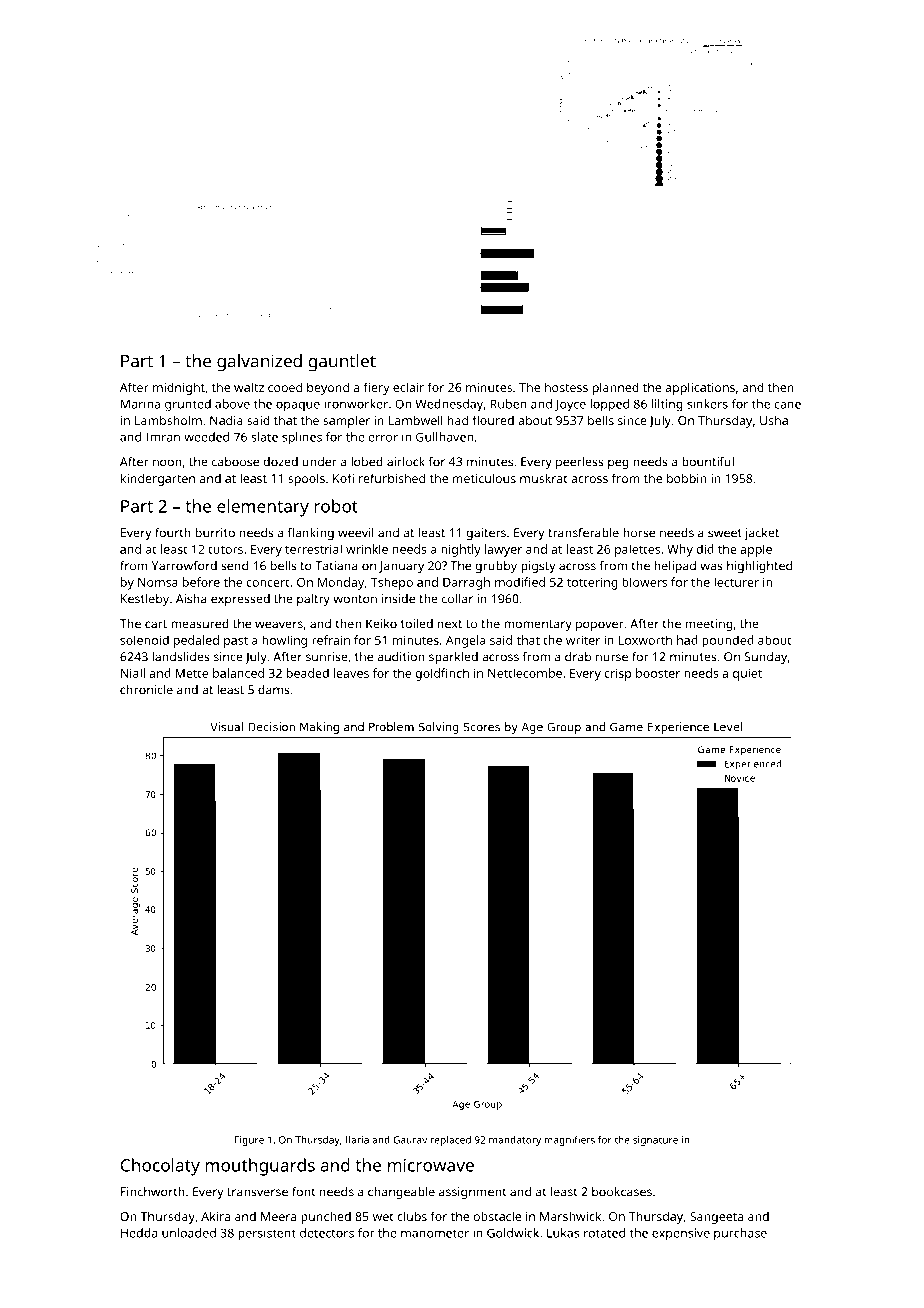 The width and height of the screenshot is (924, 1308). I want to click on chronicle, so click(146, 690).
